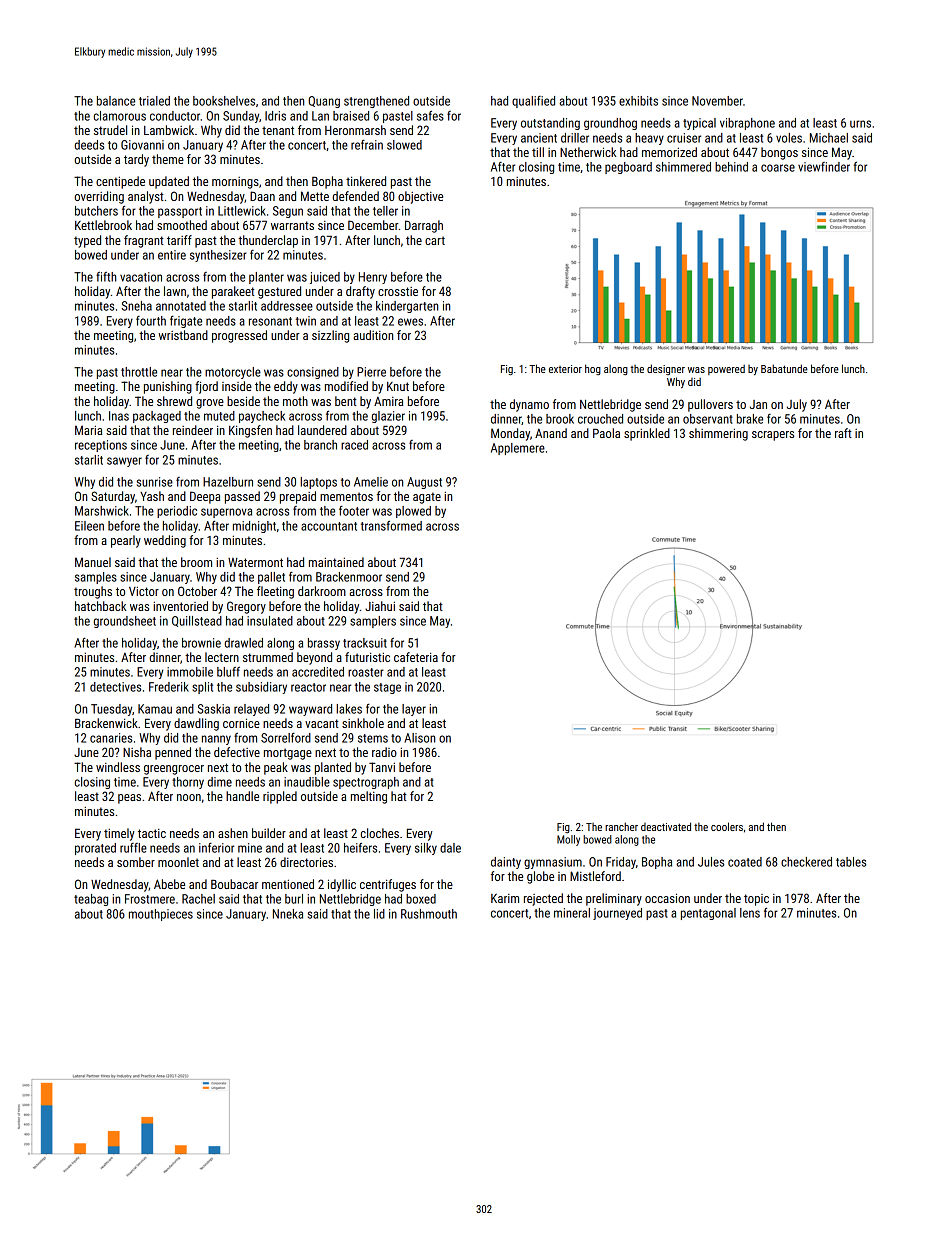  Describe the element at coordinates (206, 387) in the screenshot. I see `fjord` at that location.
